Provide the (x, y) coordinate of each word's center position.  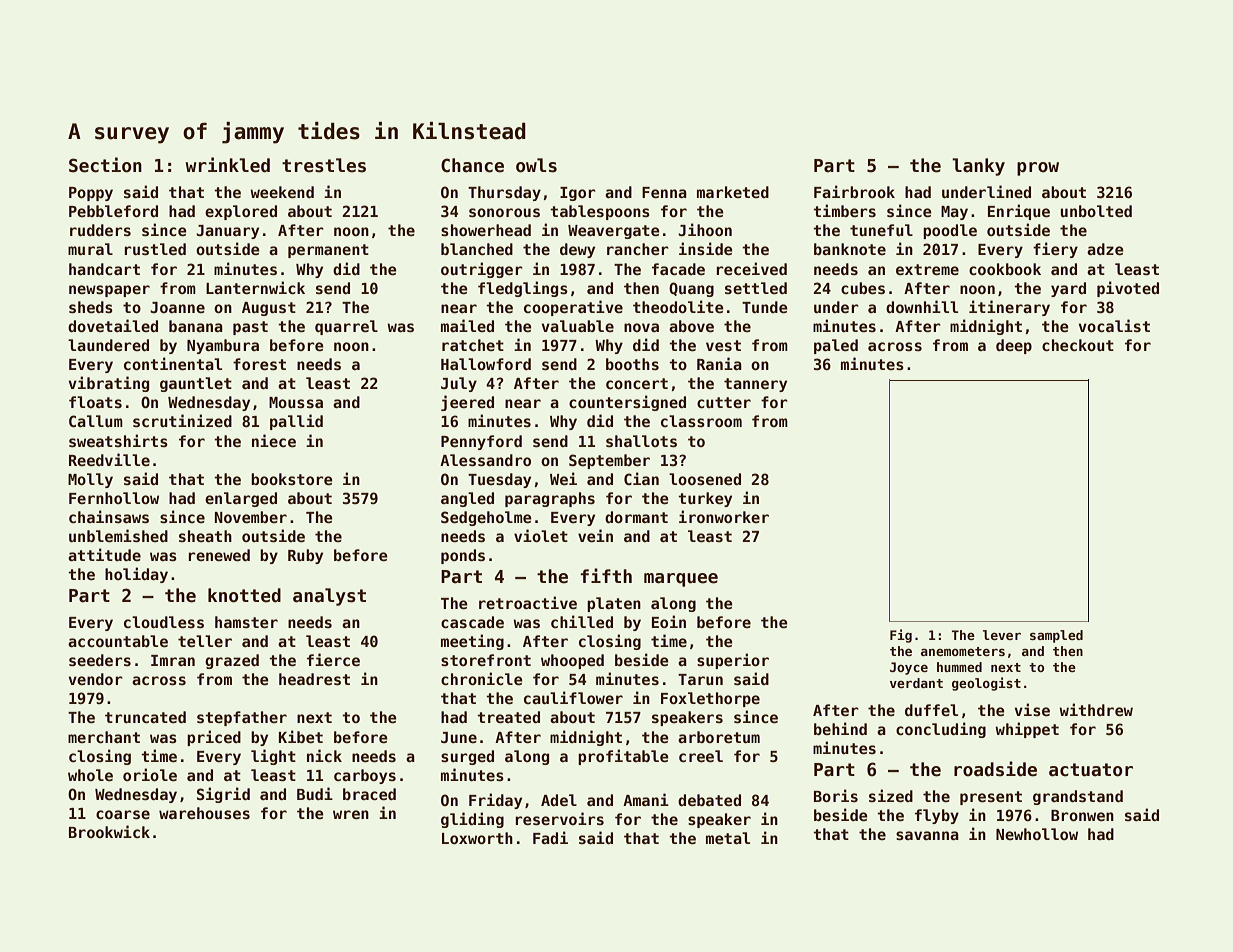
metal (728, 838)
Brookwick (109, 831)
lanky (978, 167)
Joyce (909, 668)
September (609, 461)
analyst (329, 597)
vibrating (108, 384)
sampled (1056, 636)
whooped (572, 661)
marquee (681, 580)
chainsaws (109, 516)
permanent (328, 251)
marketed (733, 192)
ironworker (724, 516)
